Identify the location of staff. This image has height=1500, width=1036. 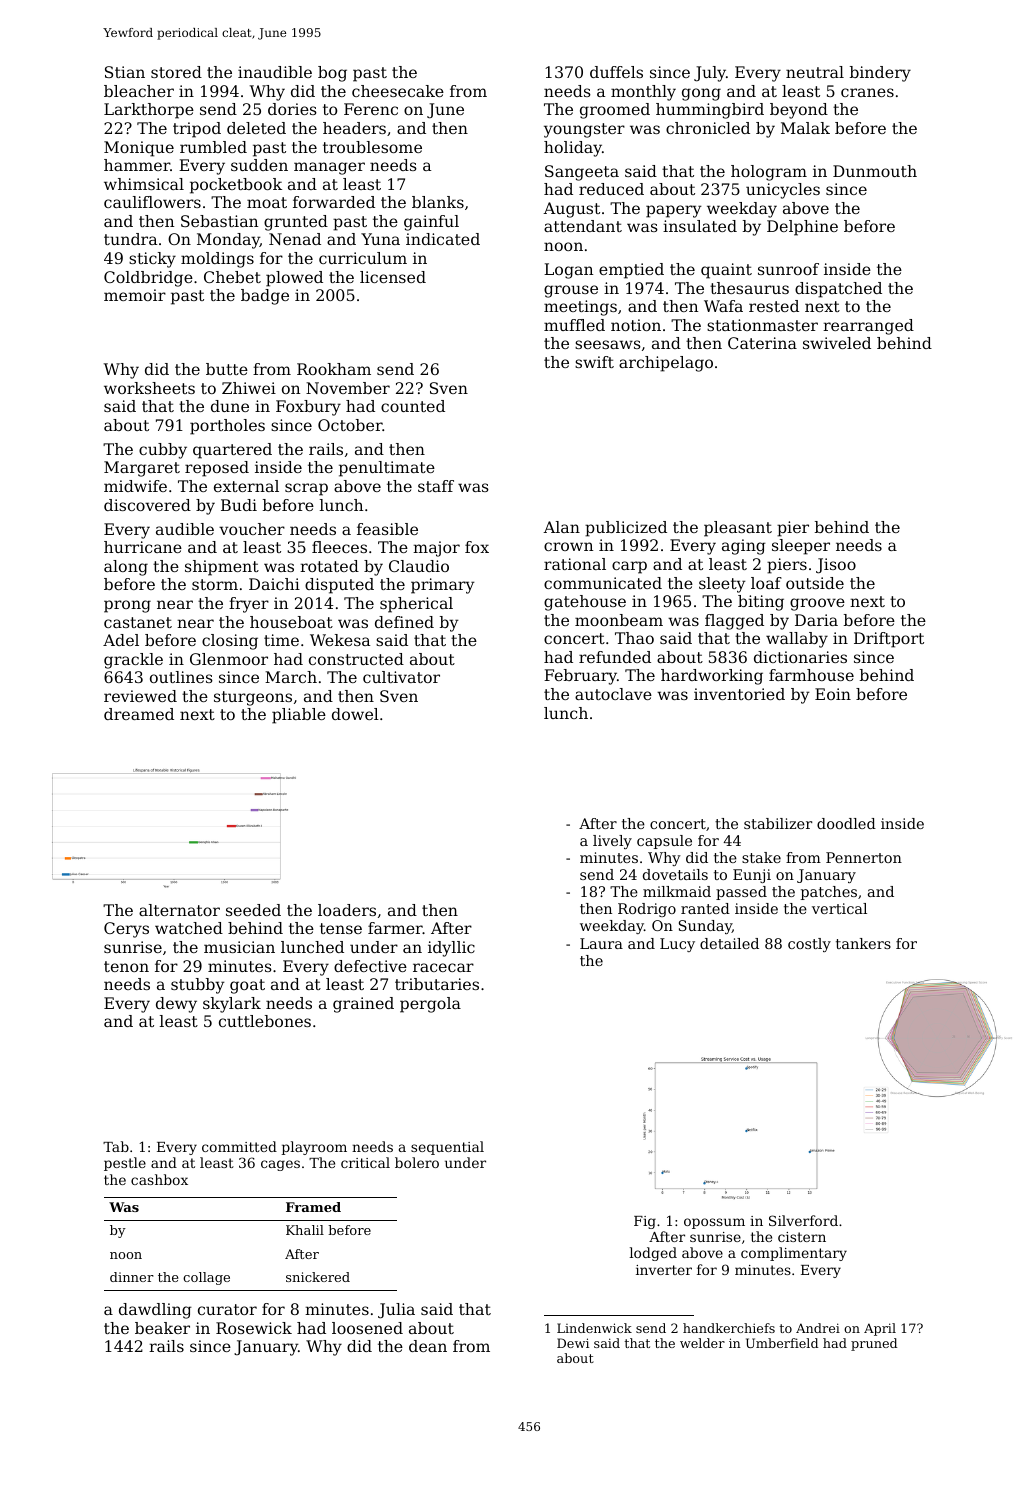
(436, 486).
